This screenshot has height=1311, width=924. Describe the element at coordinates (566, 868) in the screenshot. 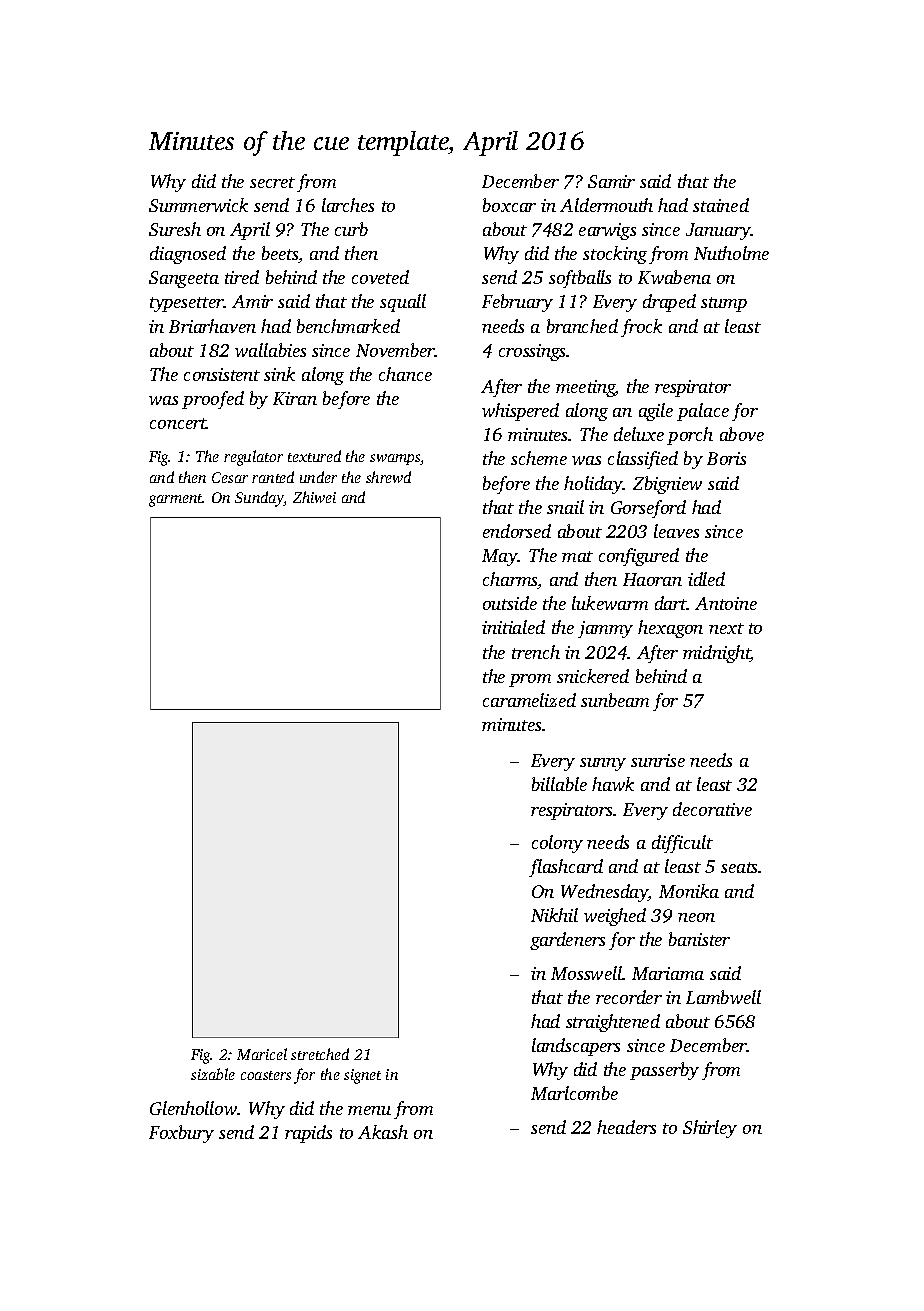

I see `flashcard` at that location.
